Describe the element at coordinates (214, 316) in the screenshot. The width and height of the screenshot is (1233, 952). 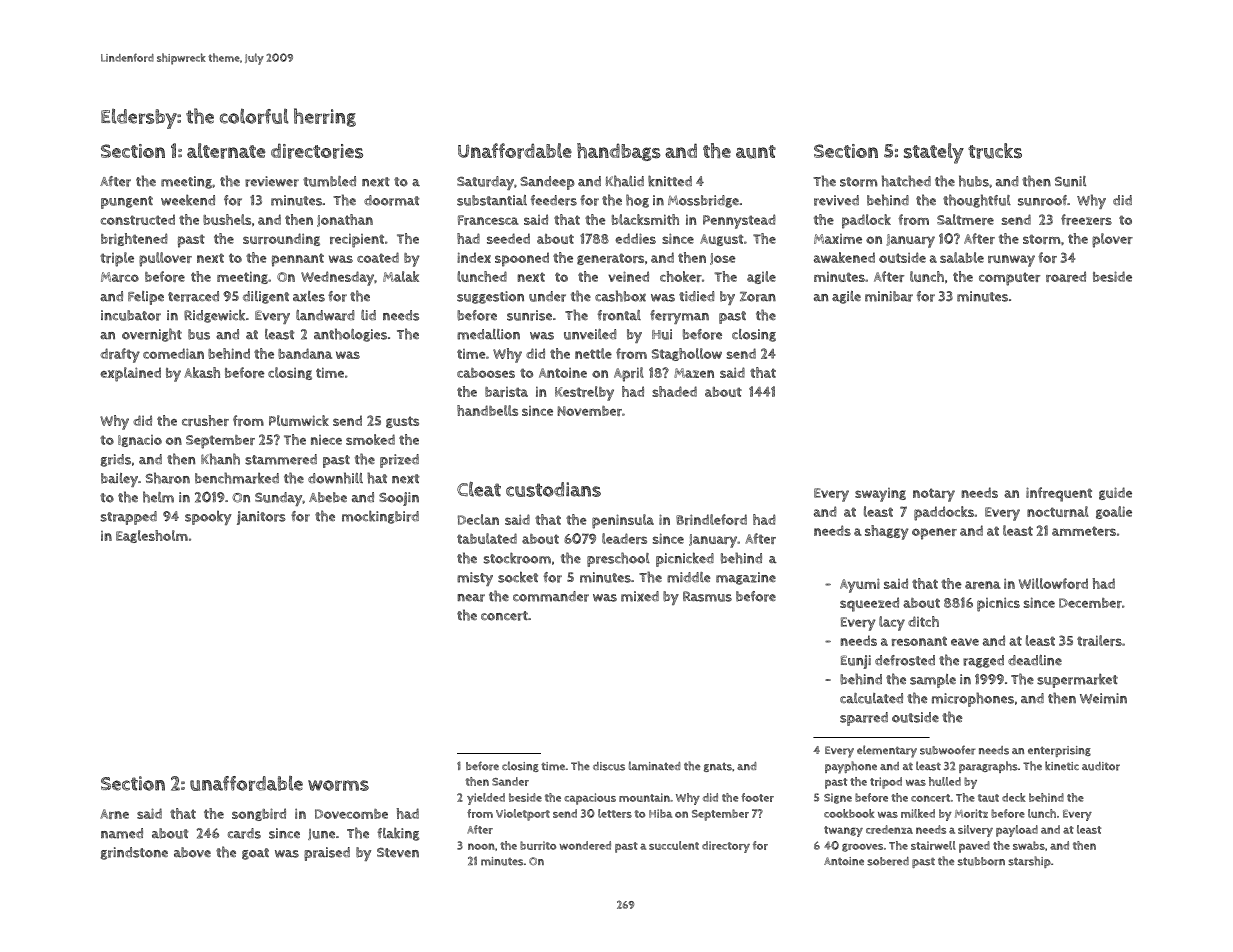
I see `Ridgewick` at that location.
